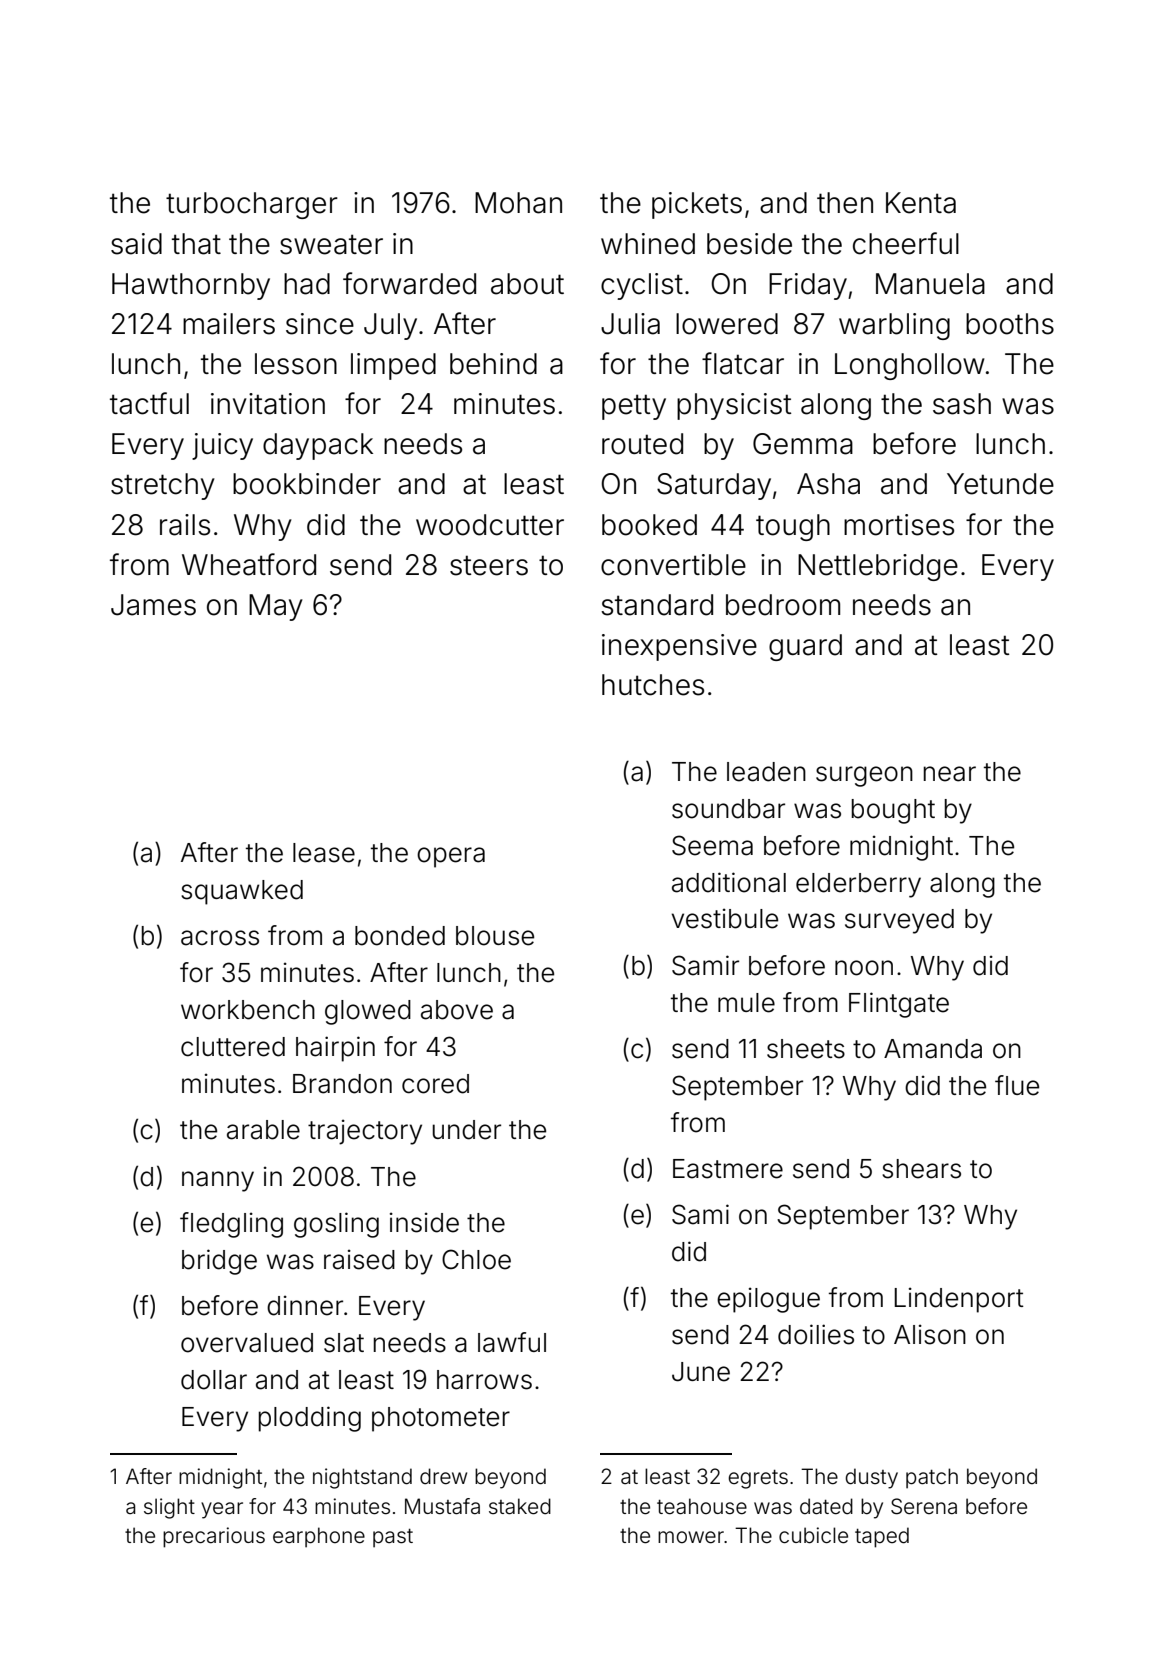 This screenshot has width=1165, height=1654. Describe the element at coordinates (783, 605) in the screenshot. I see `bedroom` at that location.
